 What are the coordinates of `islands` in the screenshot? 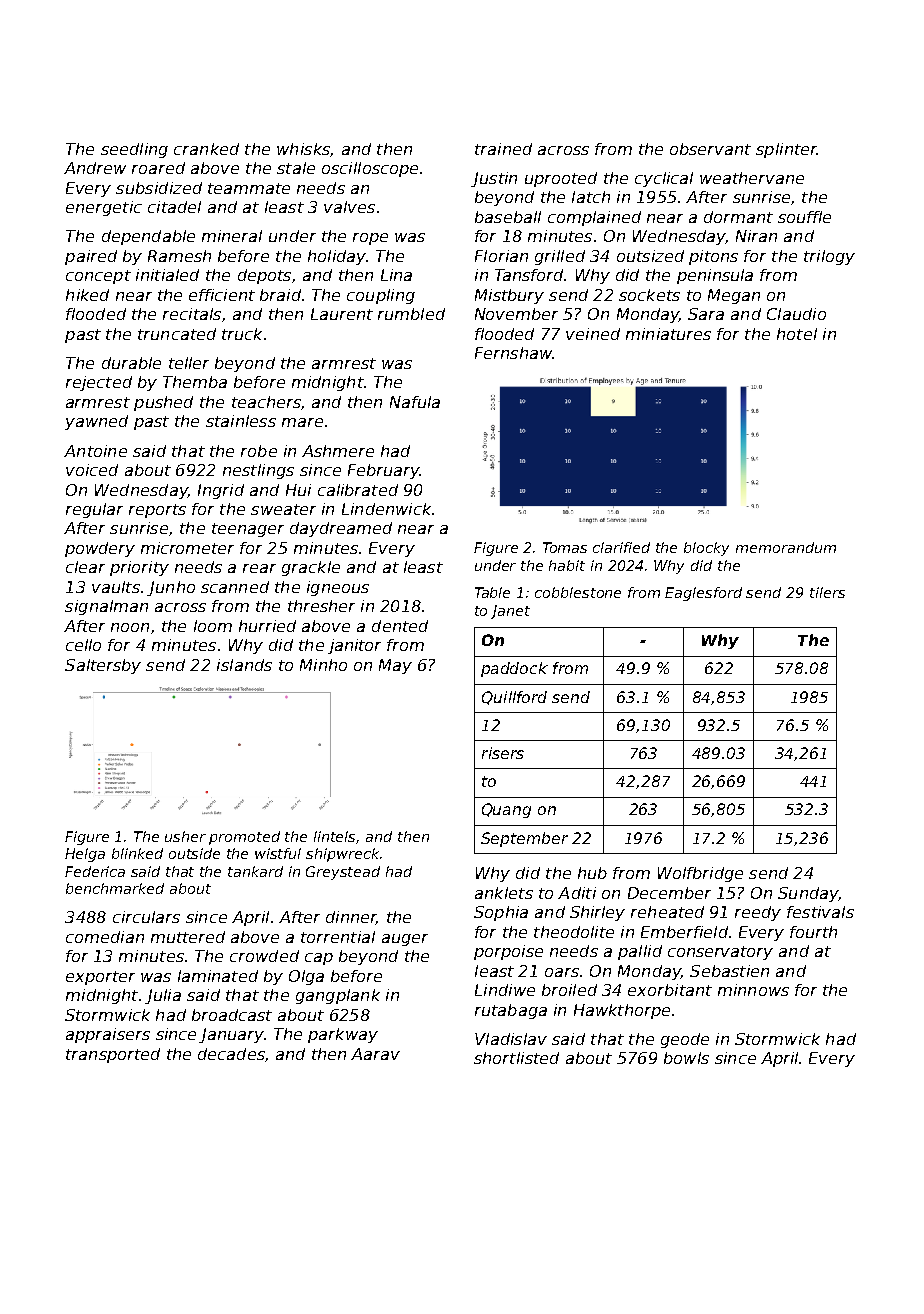 It's located at (244, 665).
